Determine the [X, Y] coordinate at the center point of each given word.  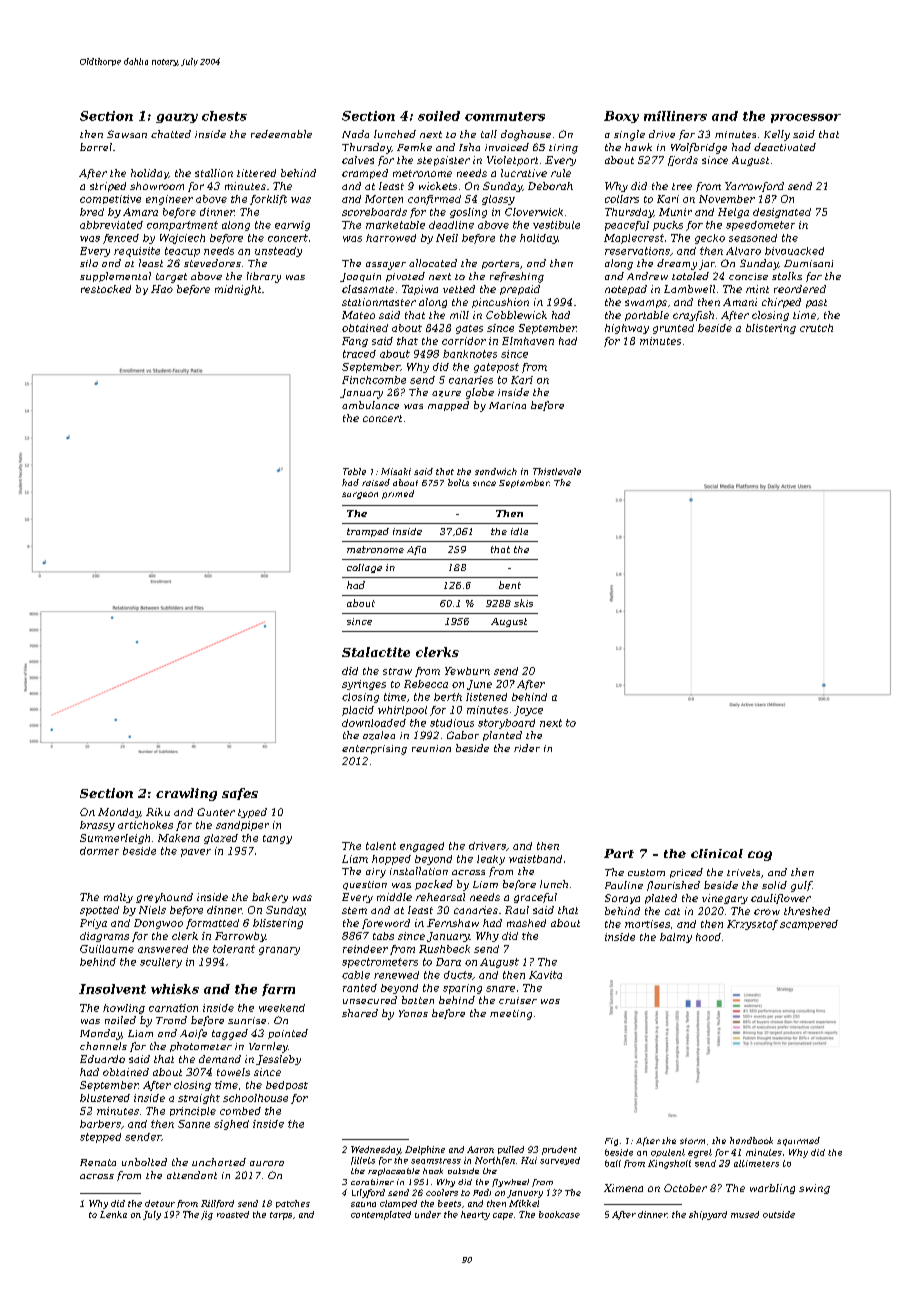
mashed [526, 923]
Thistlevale [557, 471]
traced [359, 354]
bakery [270, 898]
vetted [459, 289]
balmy [676, 938]
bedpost [287, 1085]
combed [240, 1111]
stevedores [212, 263]
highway [627, 329]
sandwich [496, 471]
